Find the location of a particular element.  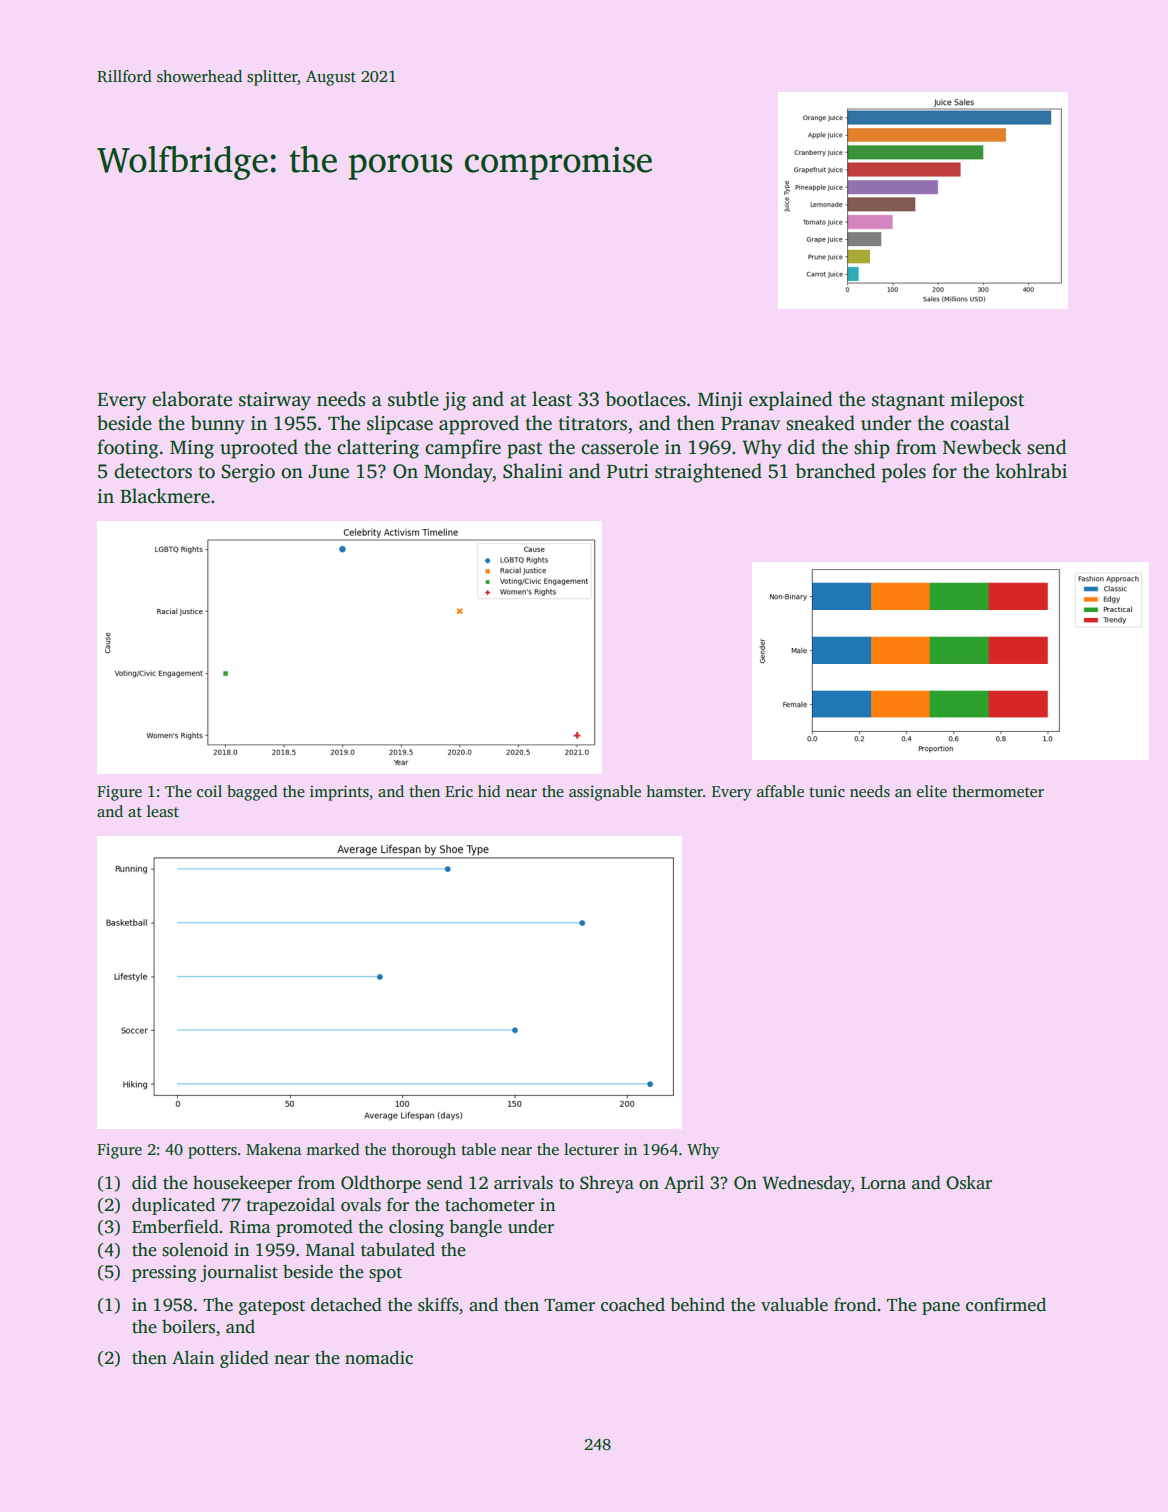

pane is located at coordinates (941, 1308).
